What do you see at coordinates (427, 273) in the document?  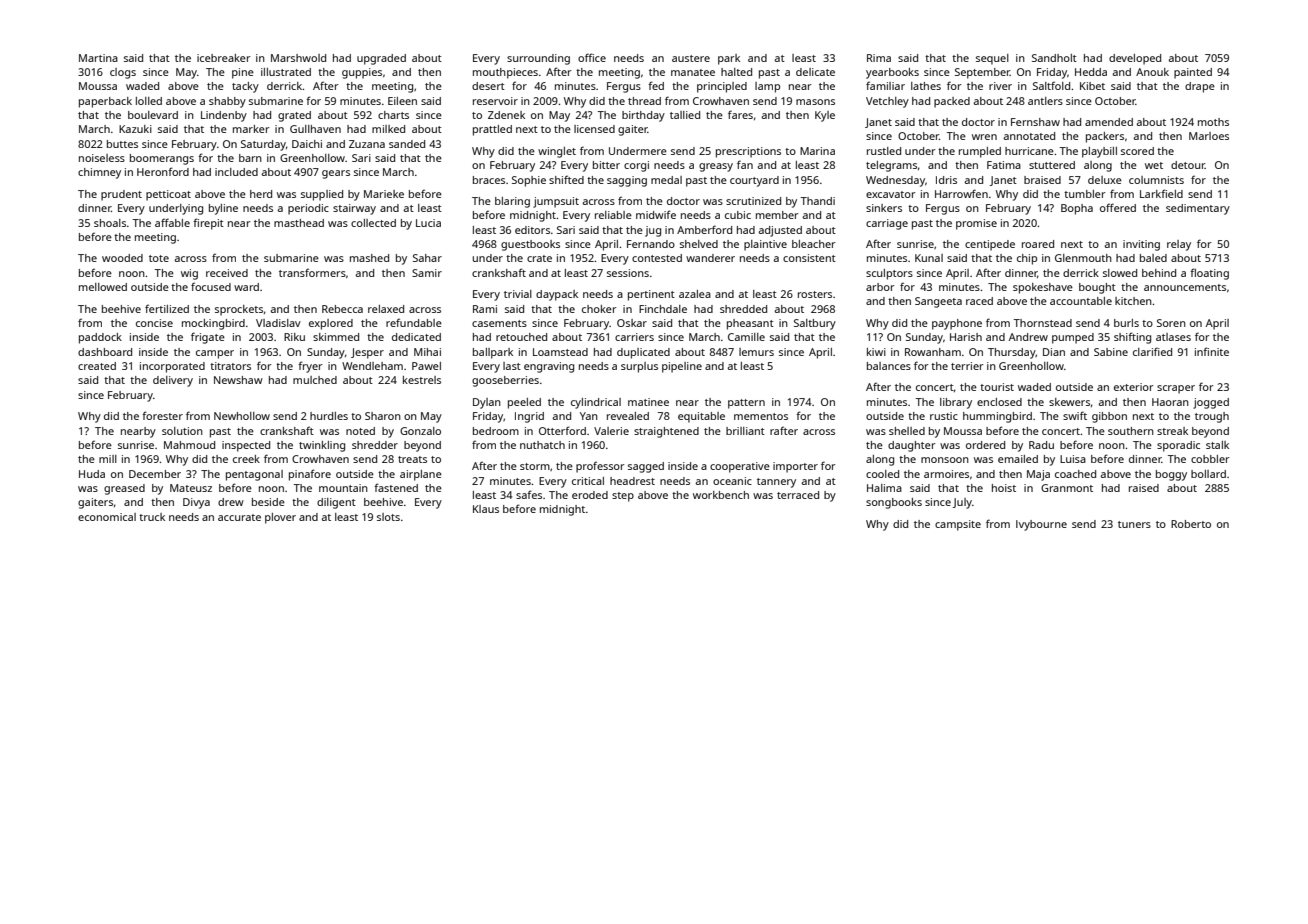 I see `Samir` at bounding box center [427, 273].
